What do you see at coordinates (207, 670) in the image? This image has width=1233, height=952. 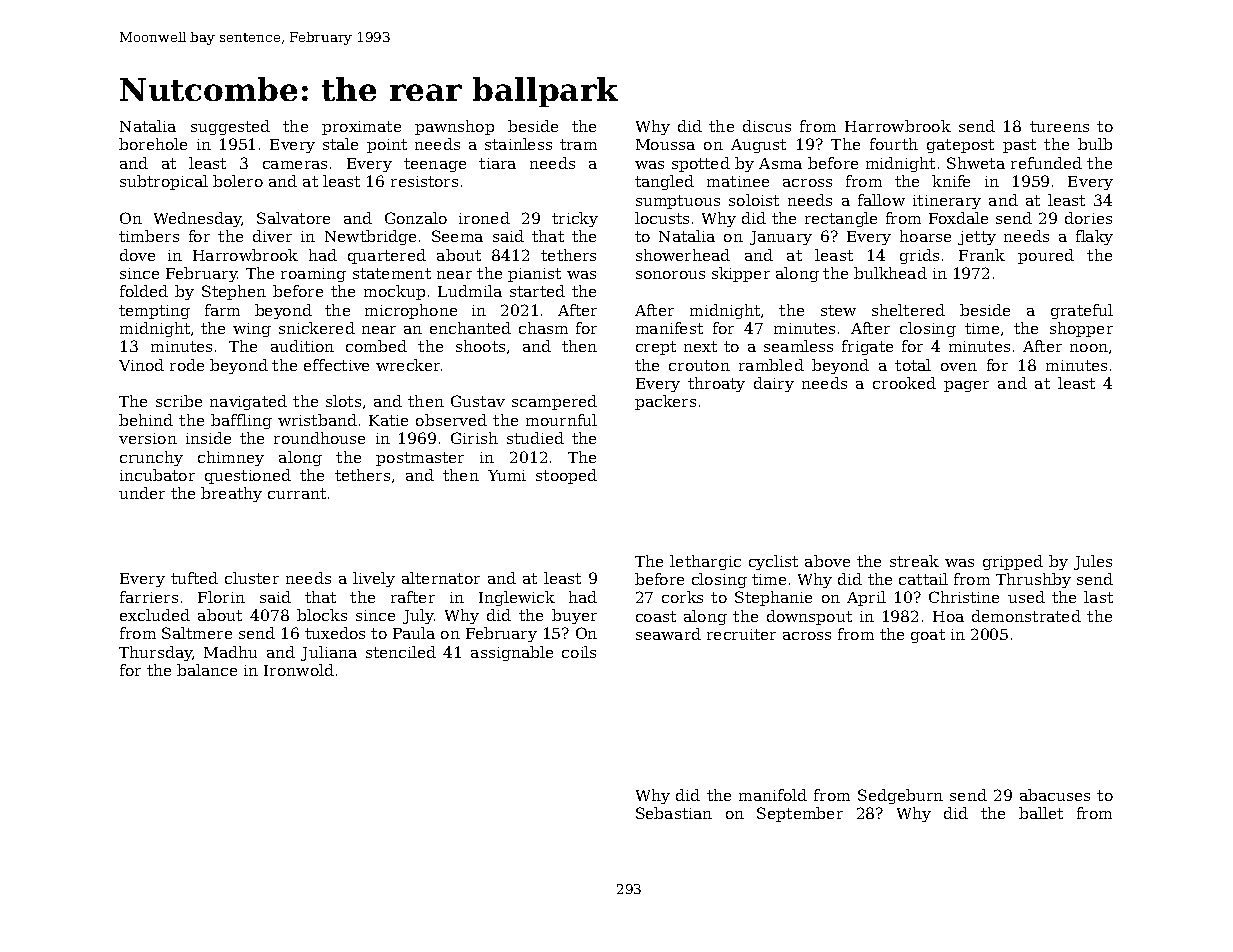 I see `balance` at bounding box center [207, 670].
